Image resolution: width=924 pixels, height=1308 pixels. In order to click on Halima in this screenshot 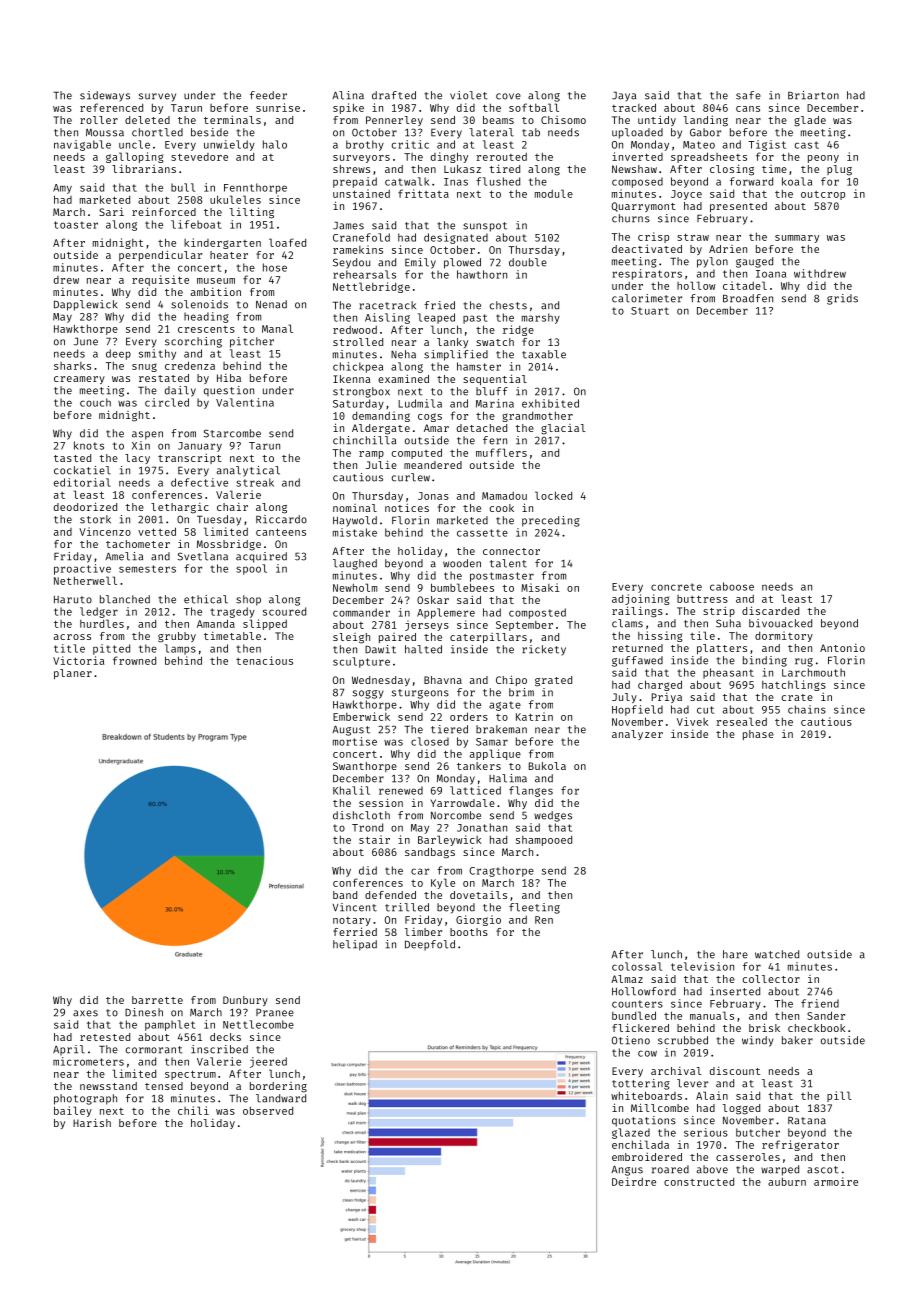, I will do `click(508, 778)`.
